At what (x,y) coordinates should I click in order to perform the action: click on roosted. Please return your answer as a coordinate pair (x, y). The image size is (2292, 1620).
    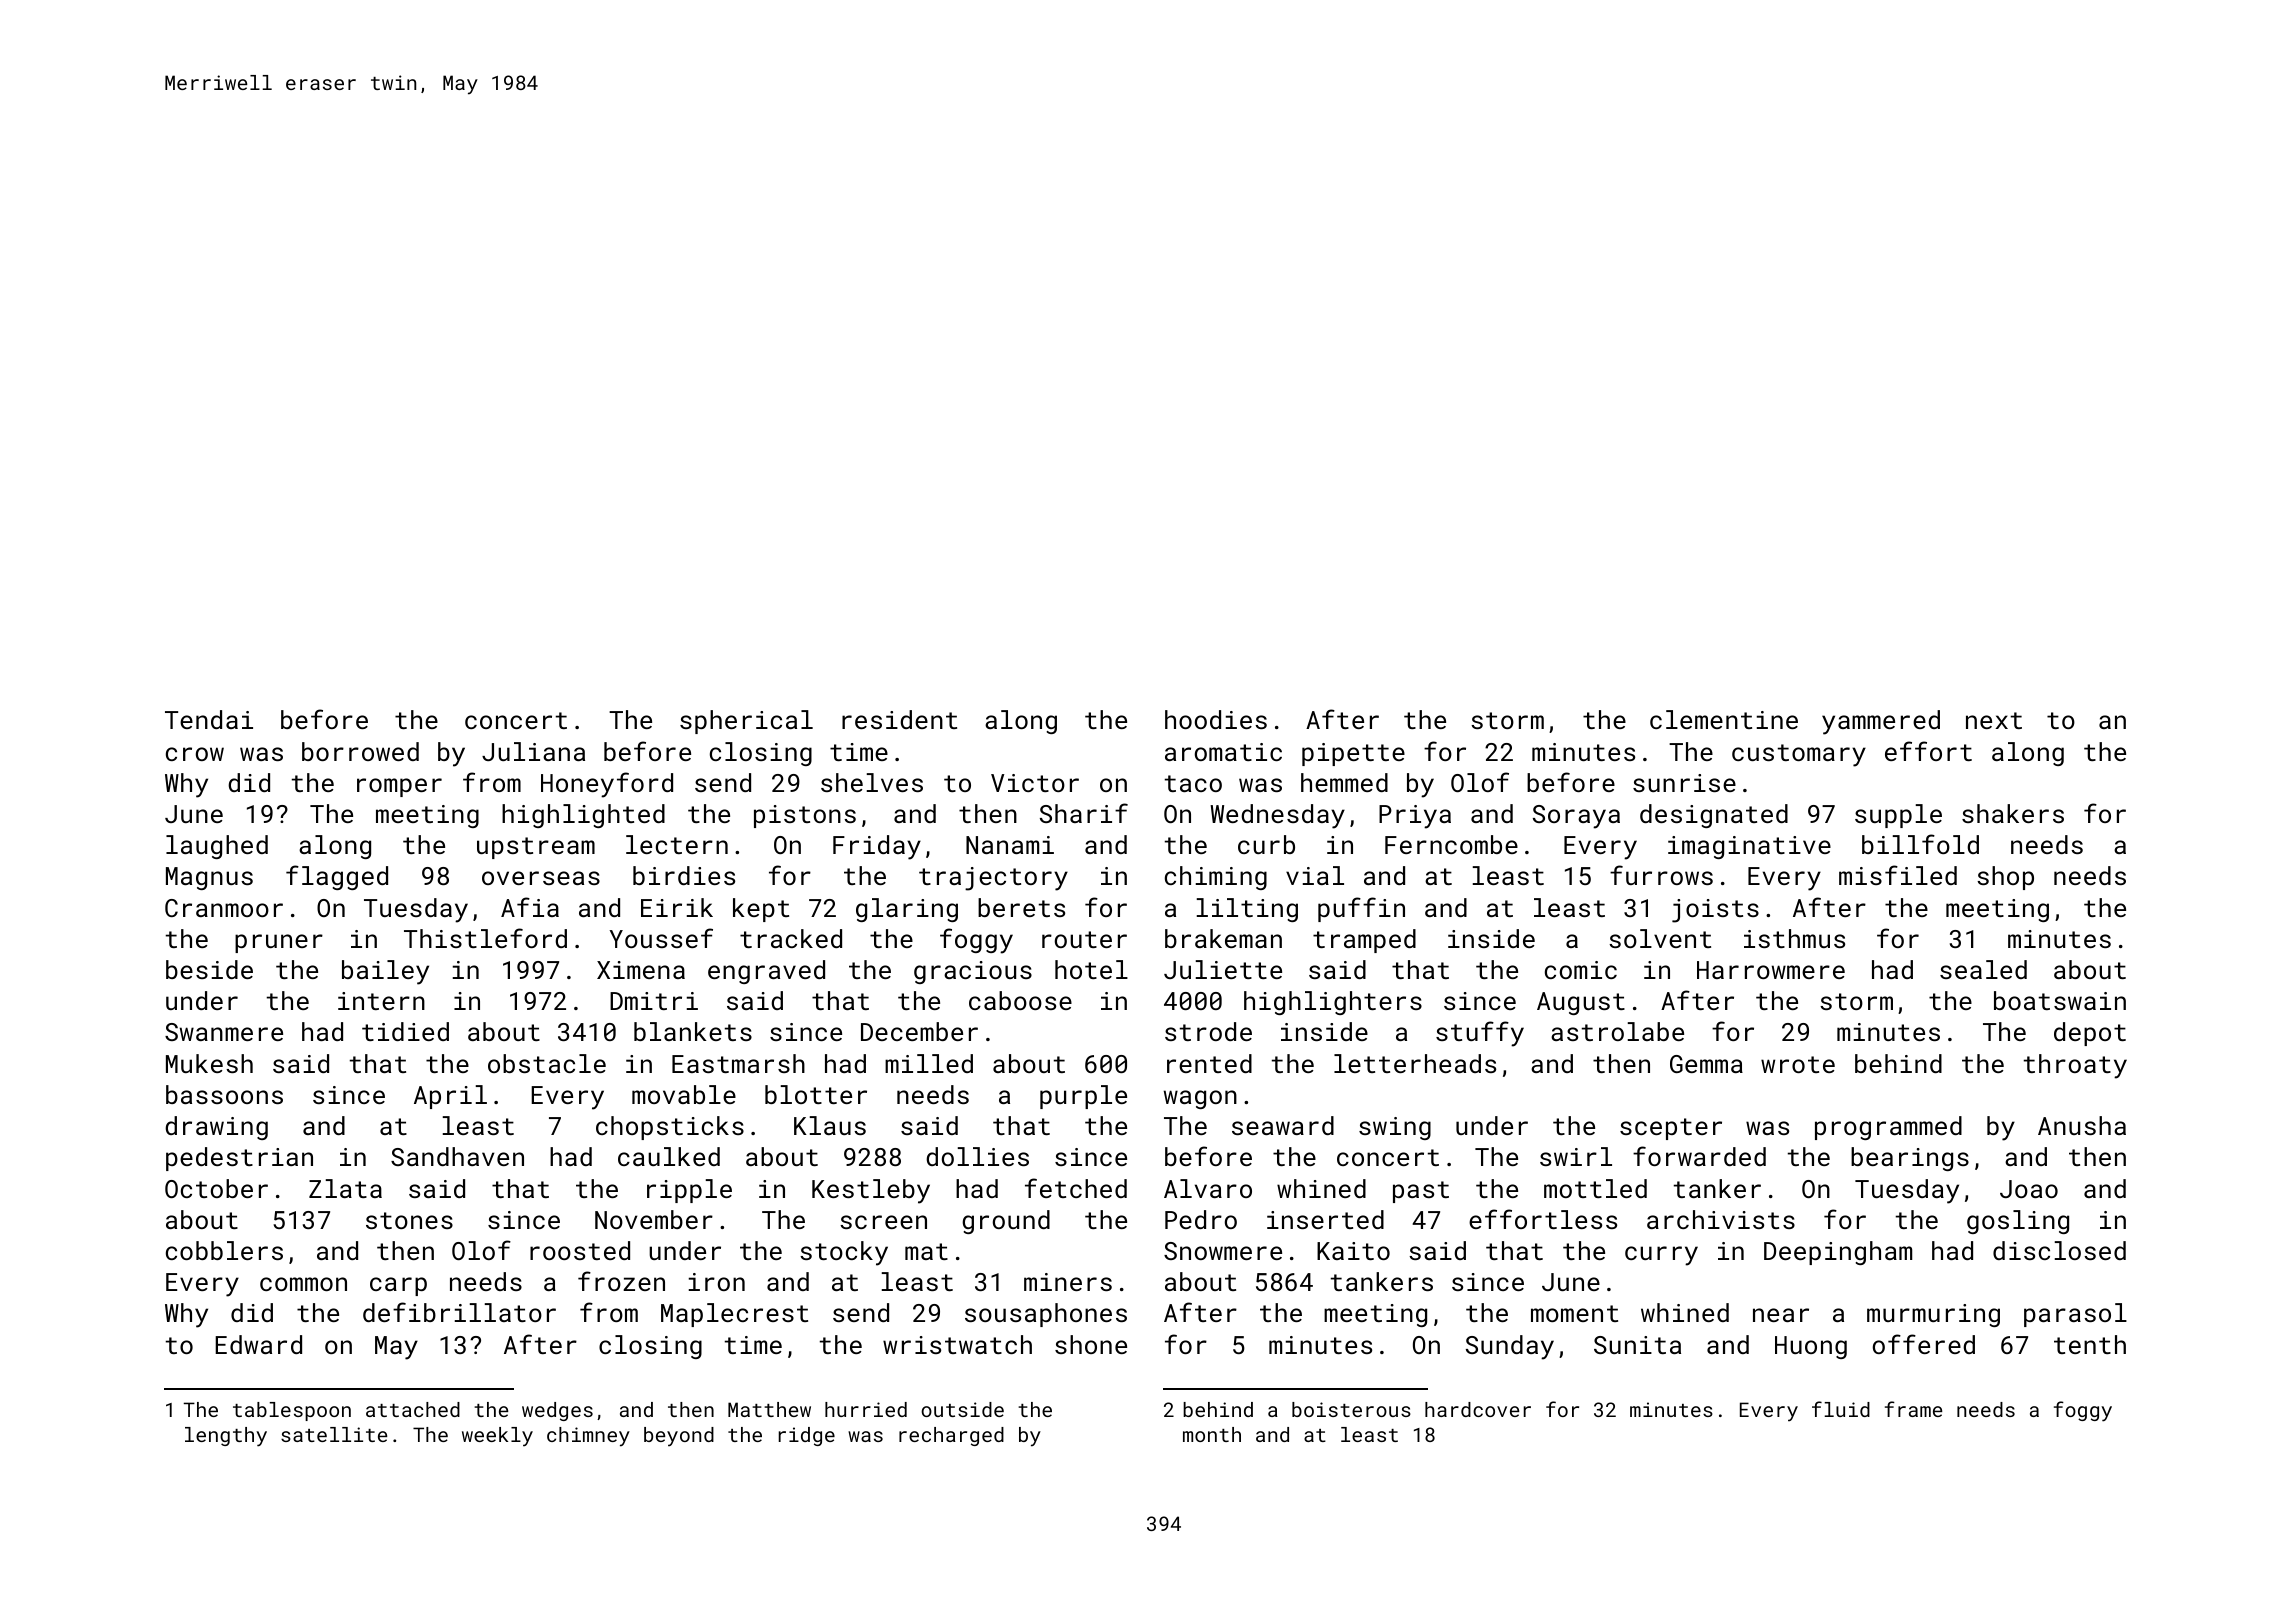
    Looking at the image, I should click on (580, 1250).
